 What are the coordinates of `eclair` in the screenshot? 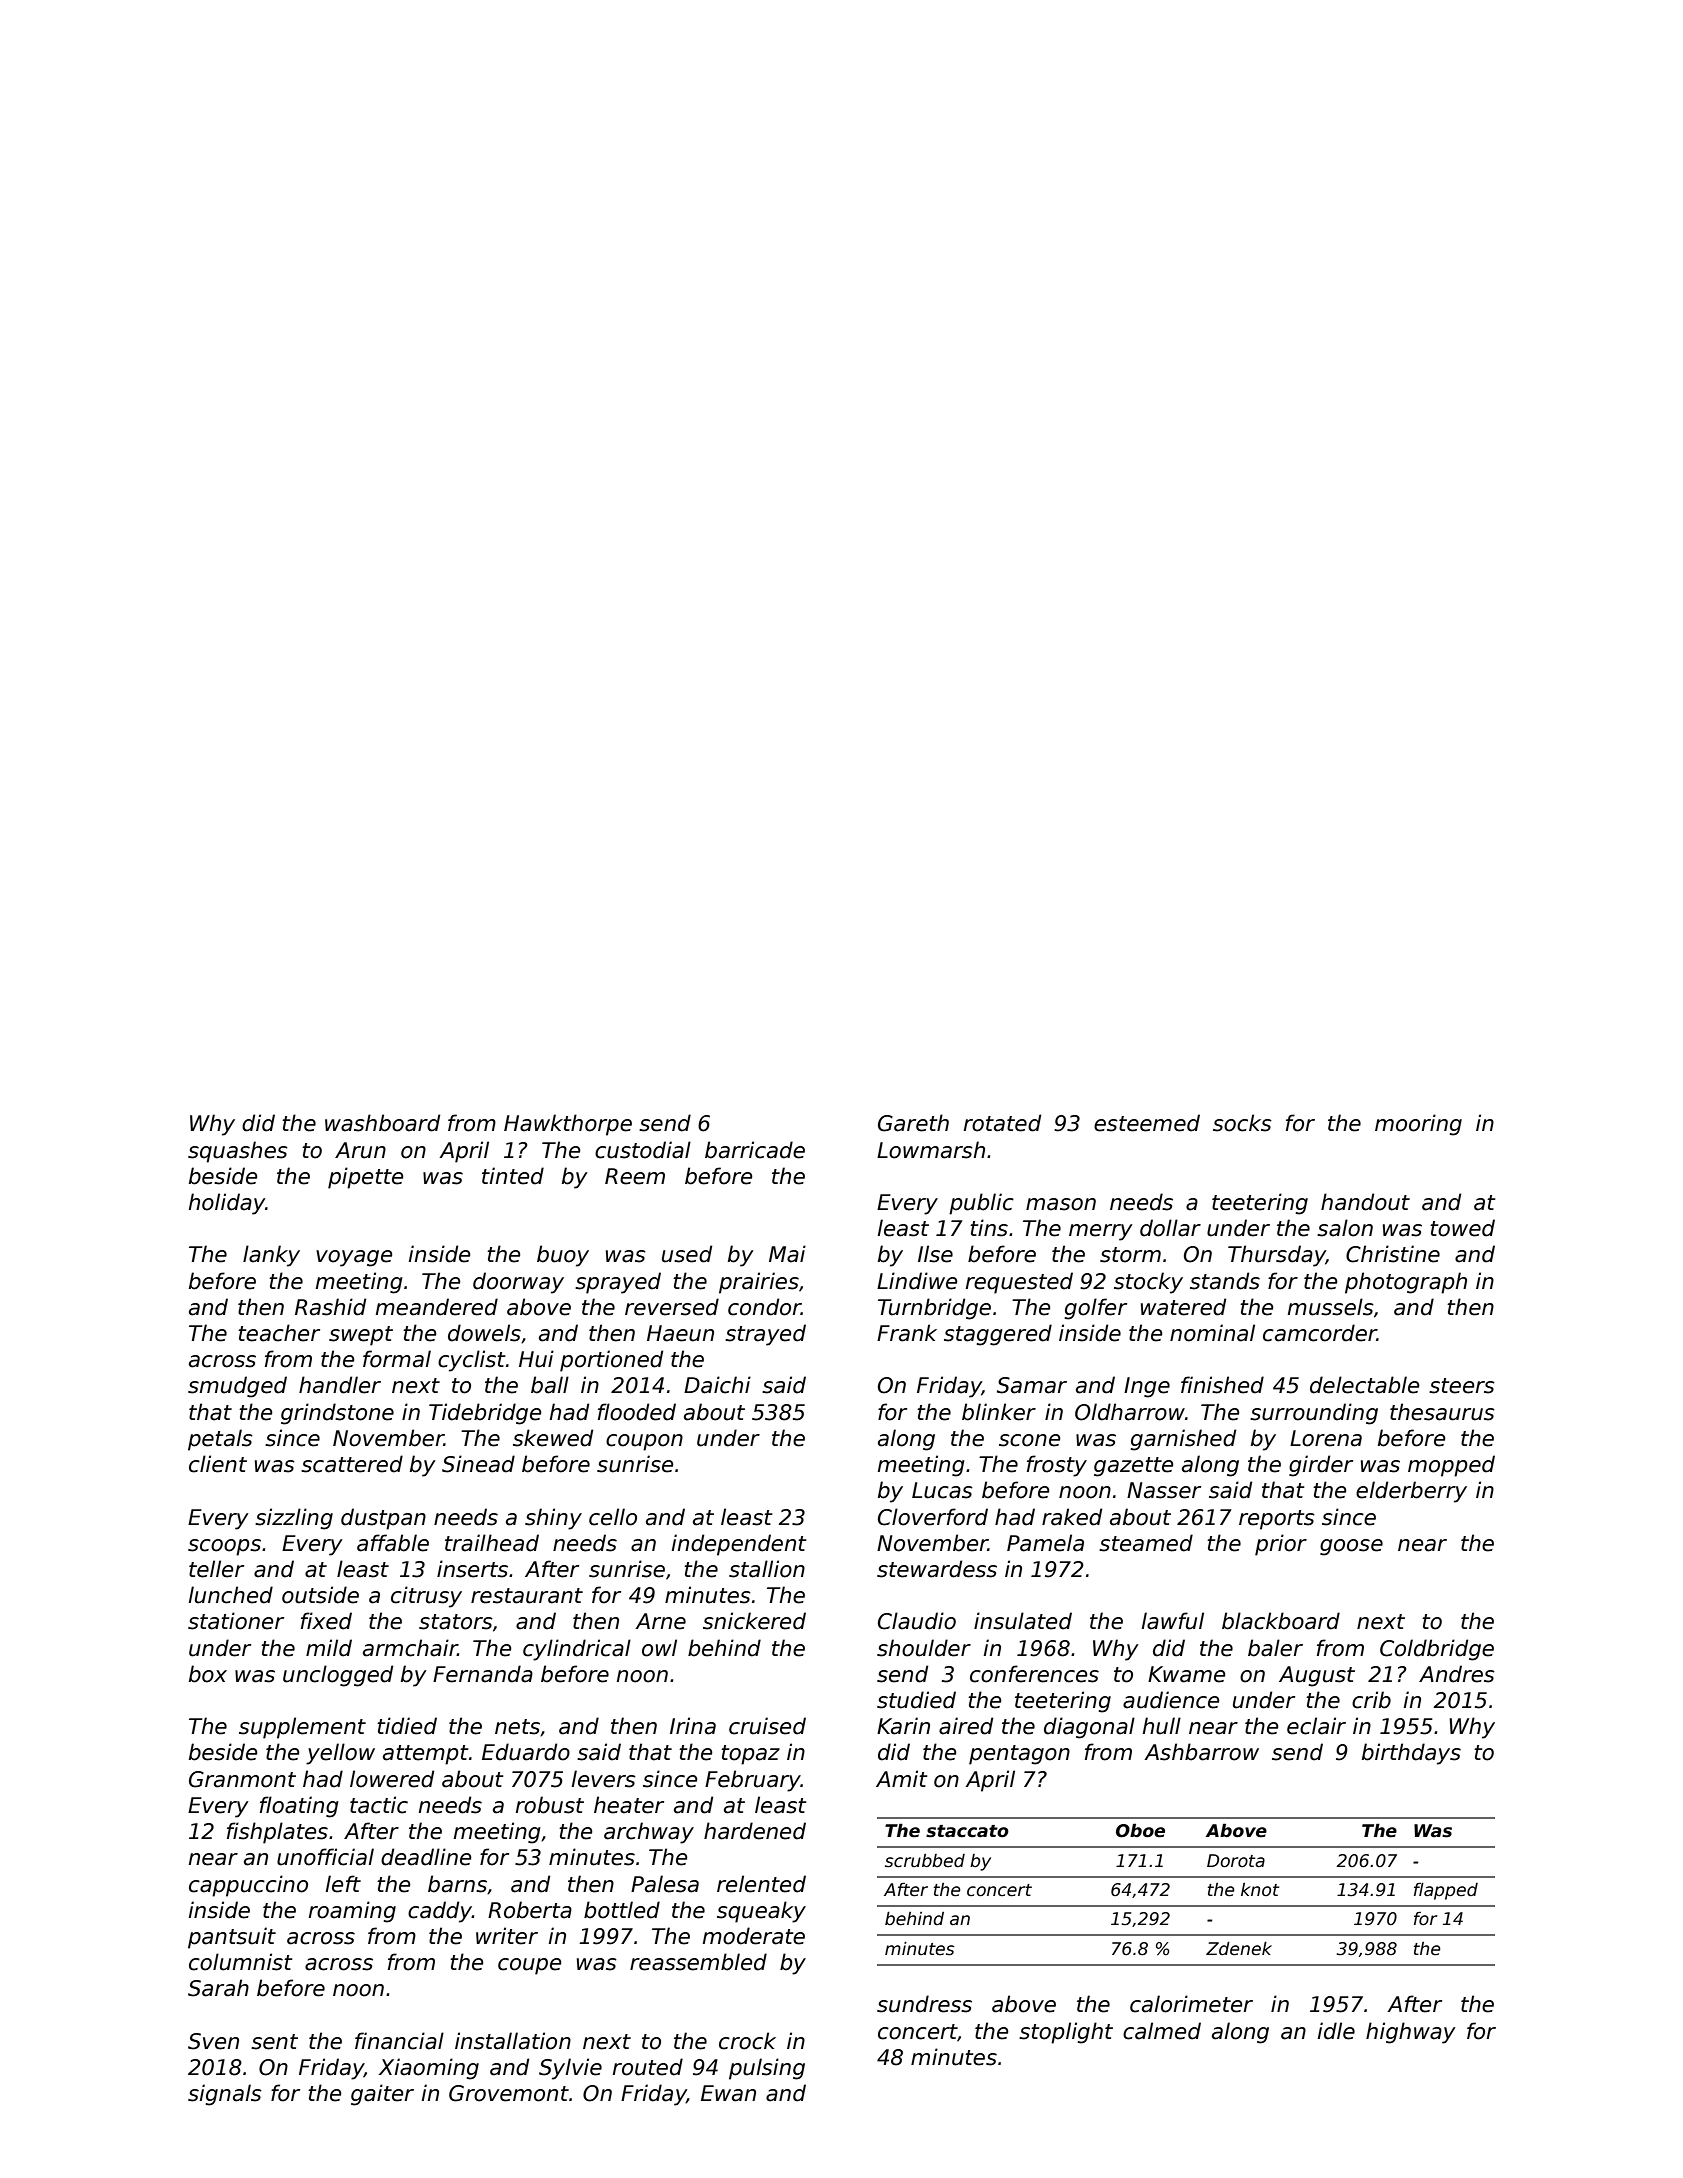 It's located at (1316, 1726).
